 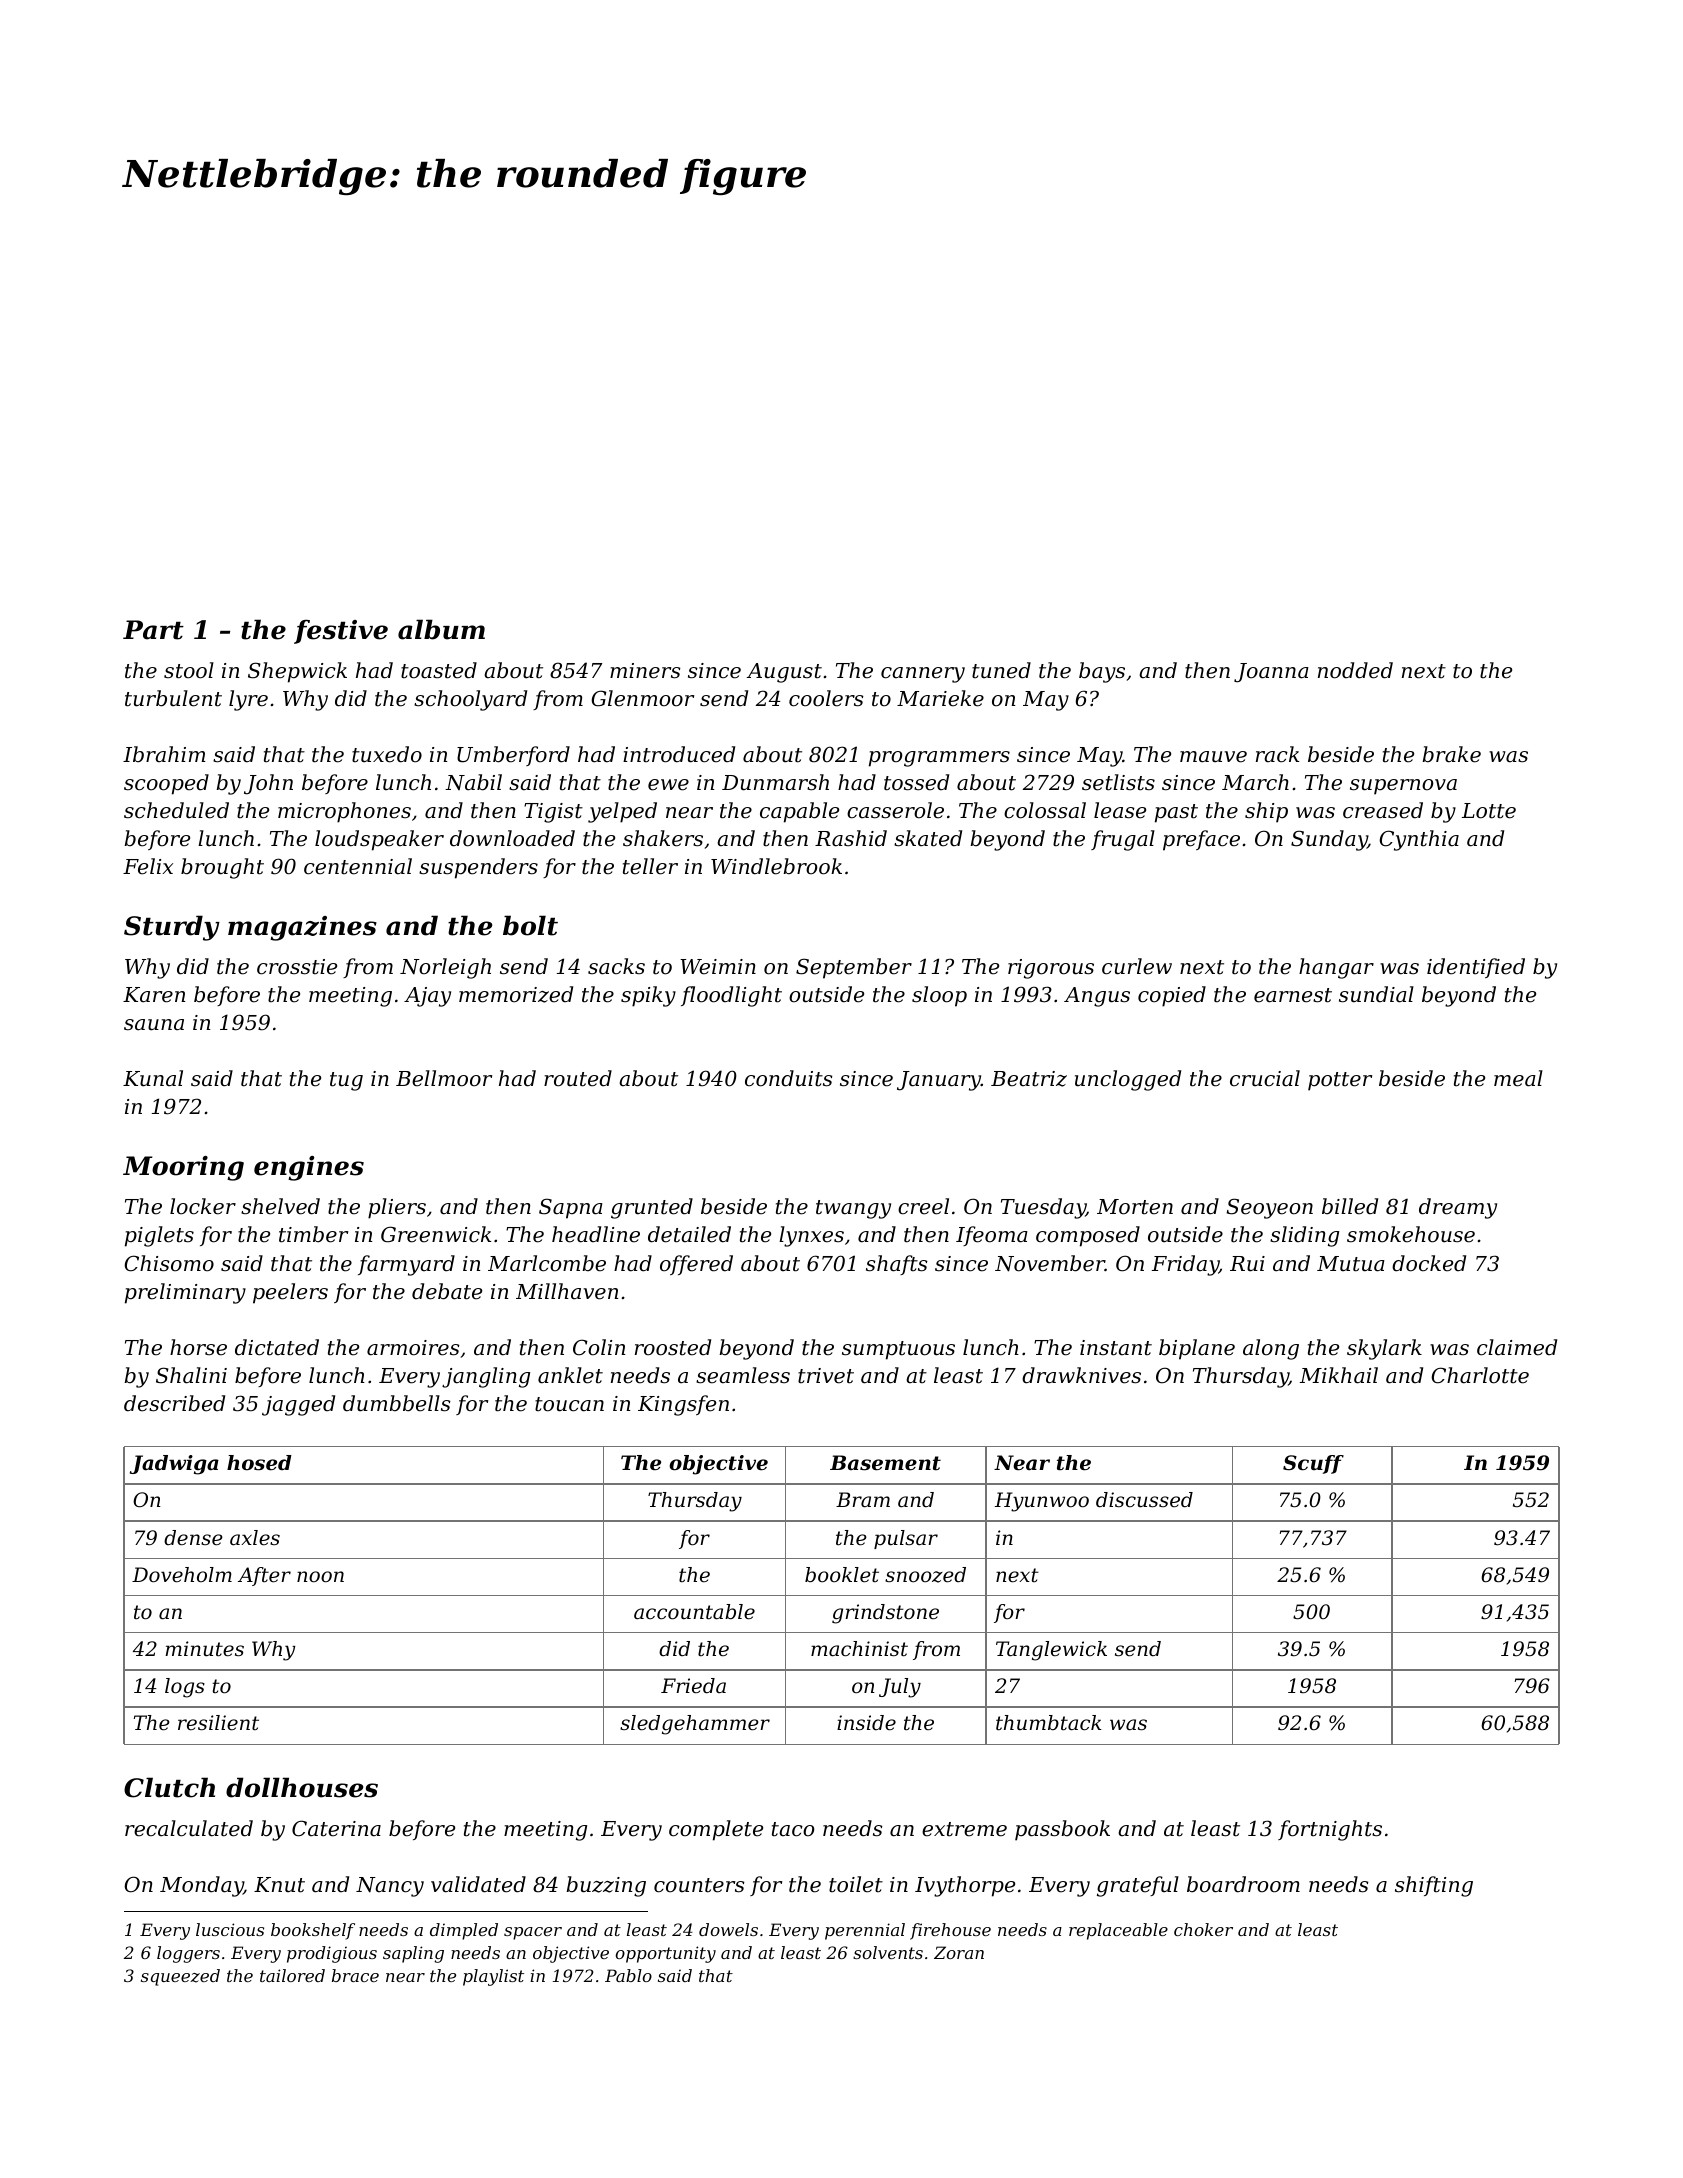 I want to click on preface, so click(x=1201, y=840).
